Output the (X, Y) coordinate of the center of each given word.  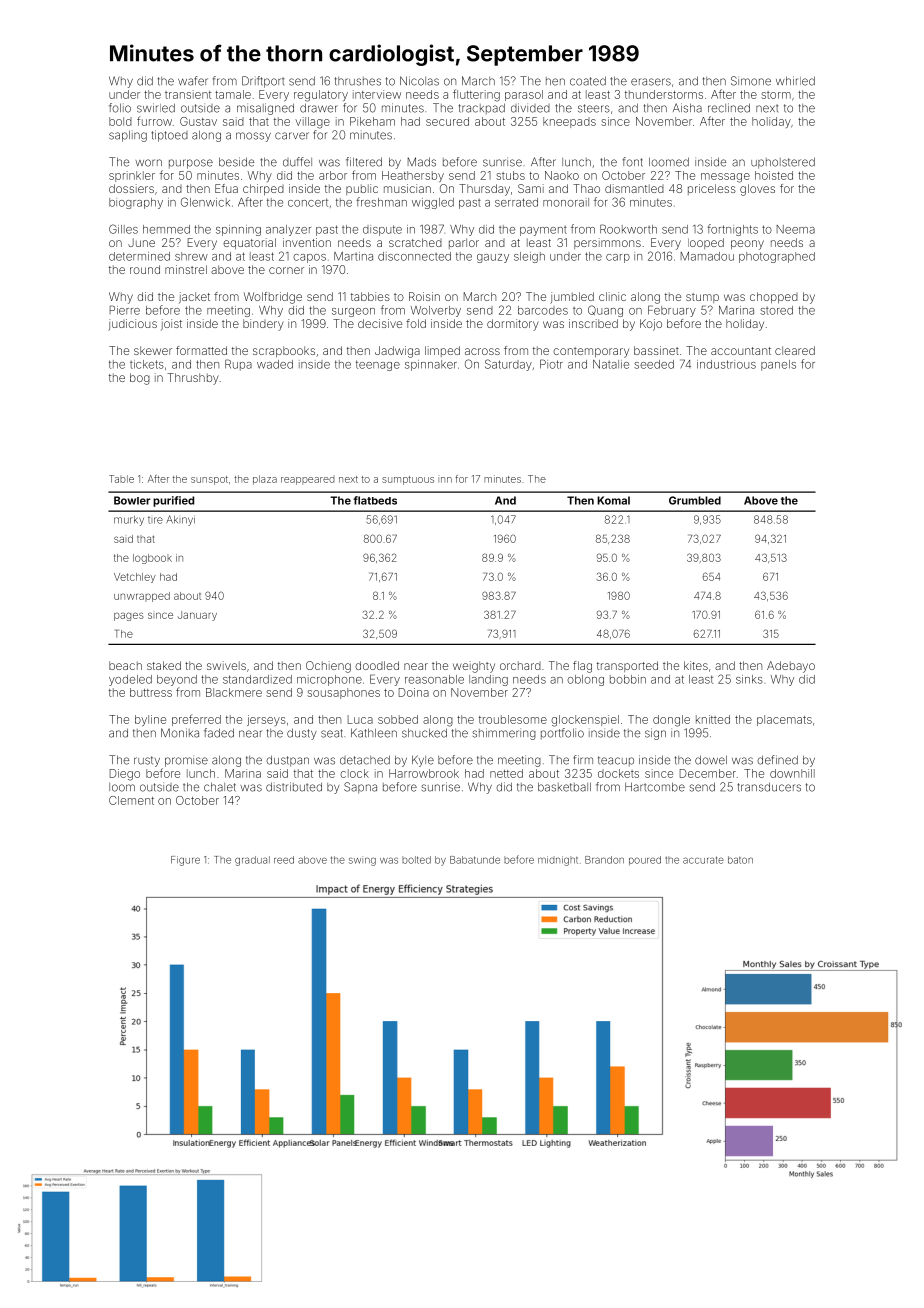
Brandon (604, 860)
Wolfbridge (273, 298)
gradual (252, 861)
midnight (558, 861)
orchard (520, 665)
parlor (464, 243)
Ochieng (328, 667)
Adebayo (791, 667)
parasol (524, 95)
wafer (193, 81)
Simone (751, 81)
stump (702, 298)
